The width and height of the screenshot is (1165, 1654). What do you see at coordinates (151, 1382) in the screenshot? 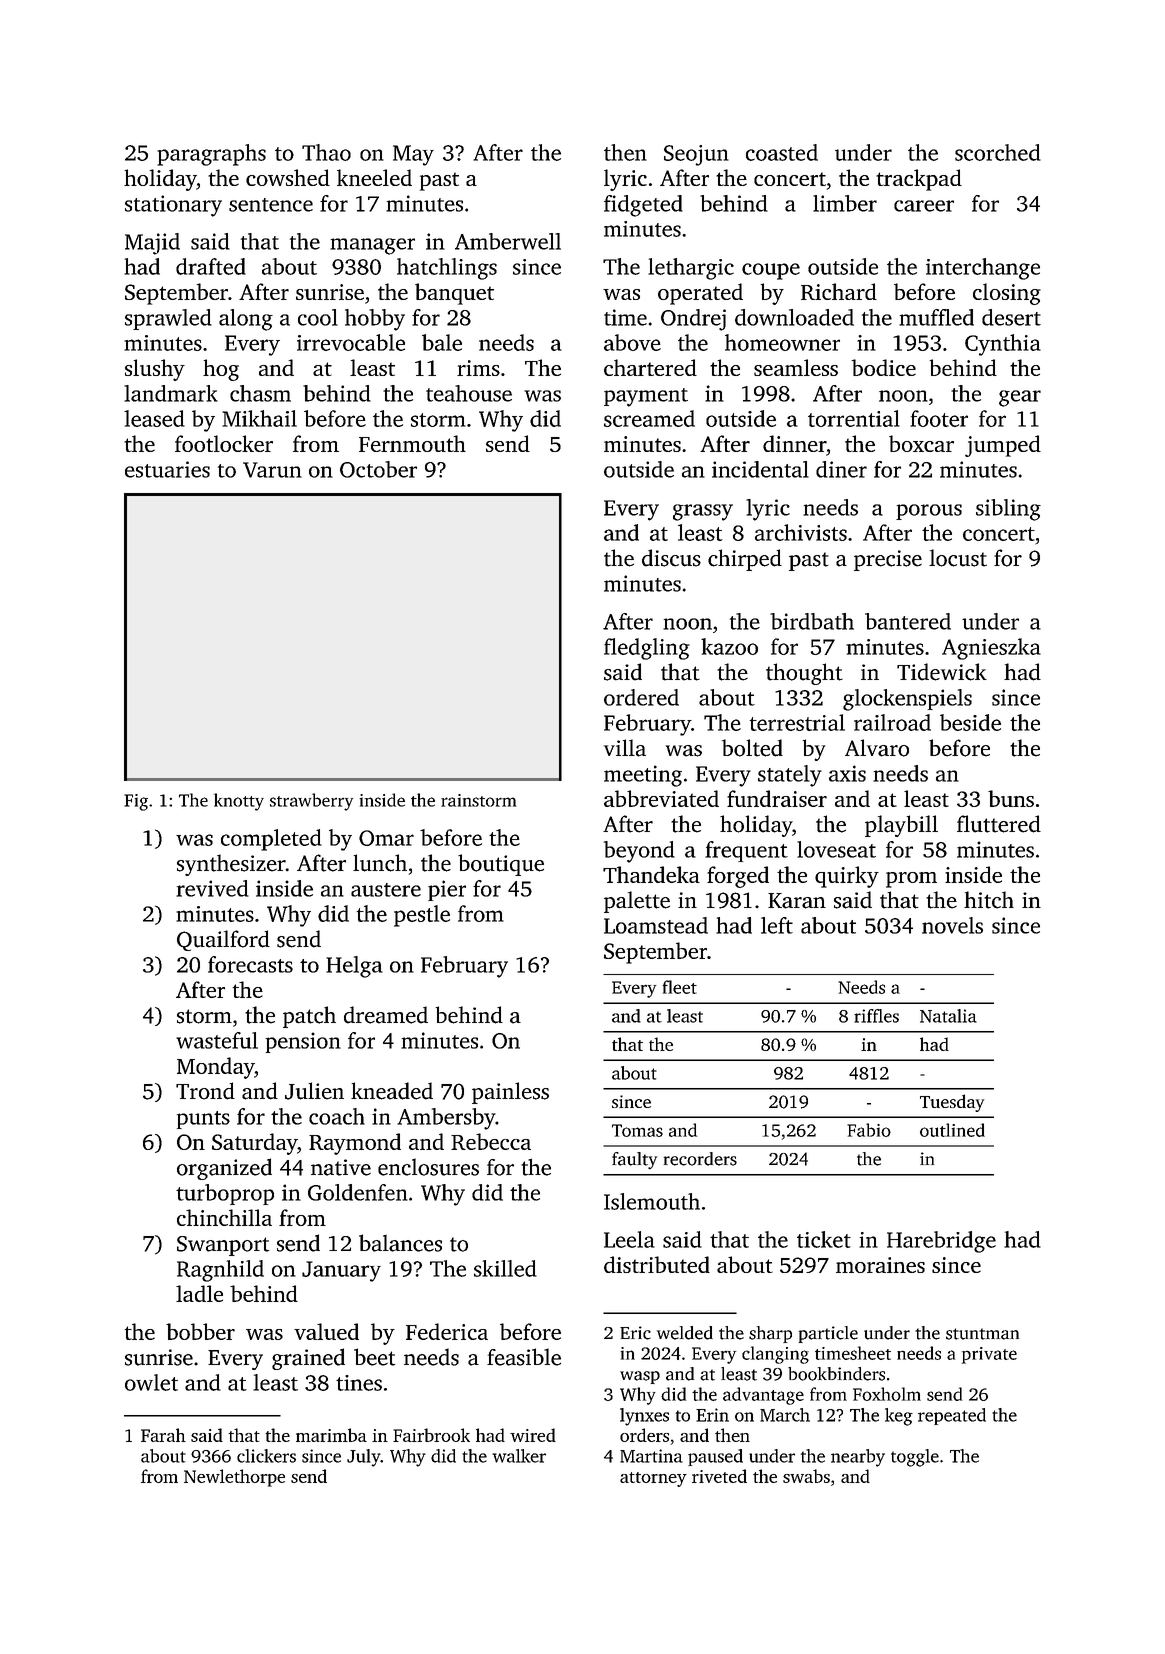
I see `owlet` at bounding box center [151, 1382].
